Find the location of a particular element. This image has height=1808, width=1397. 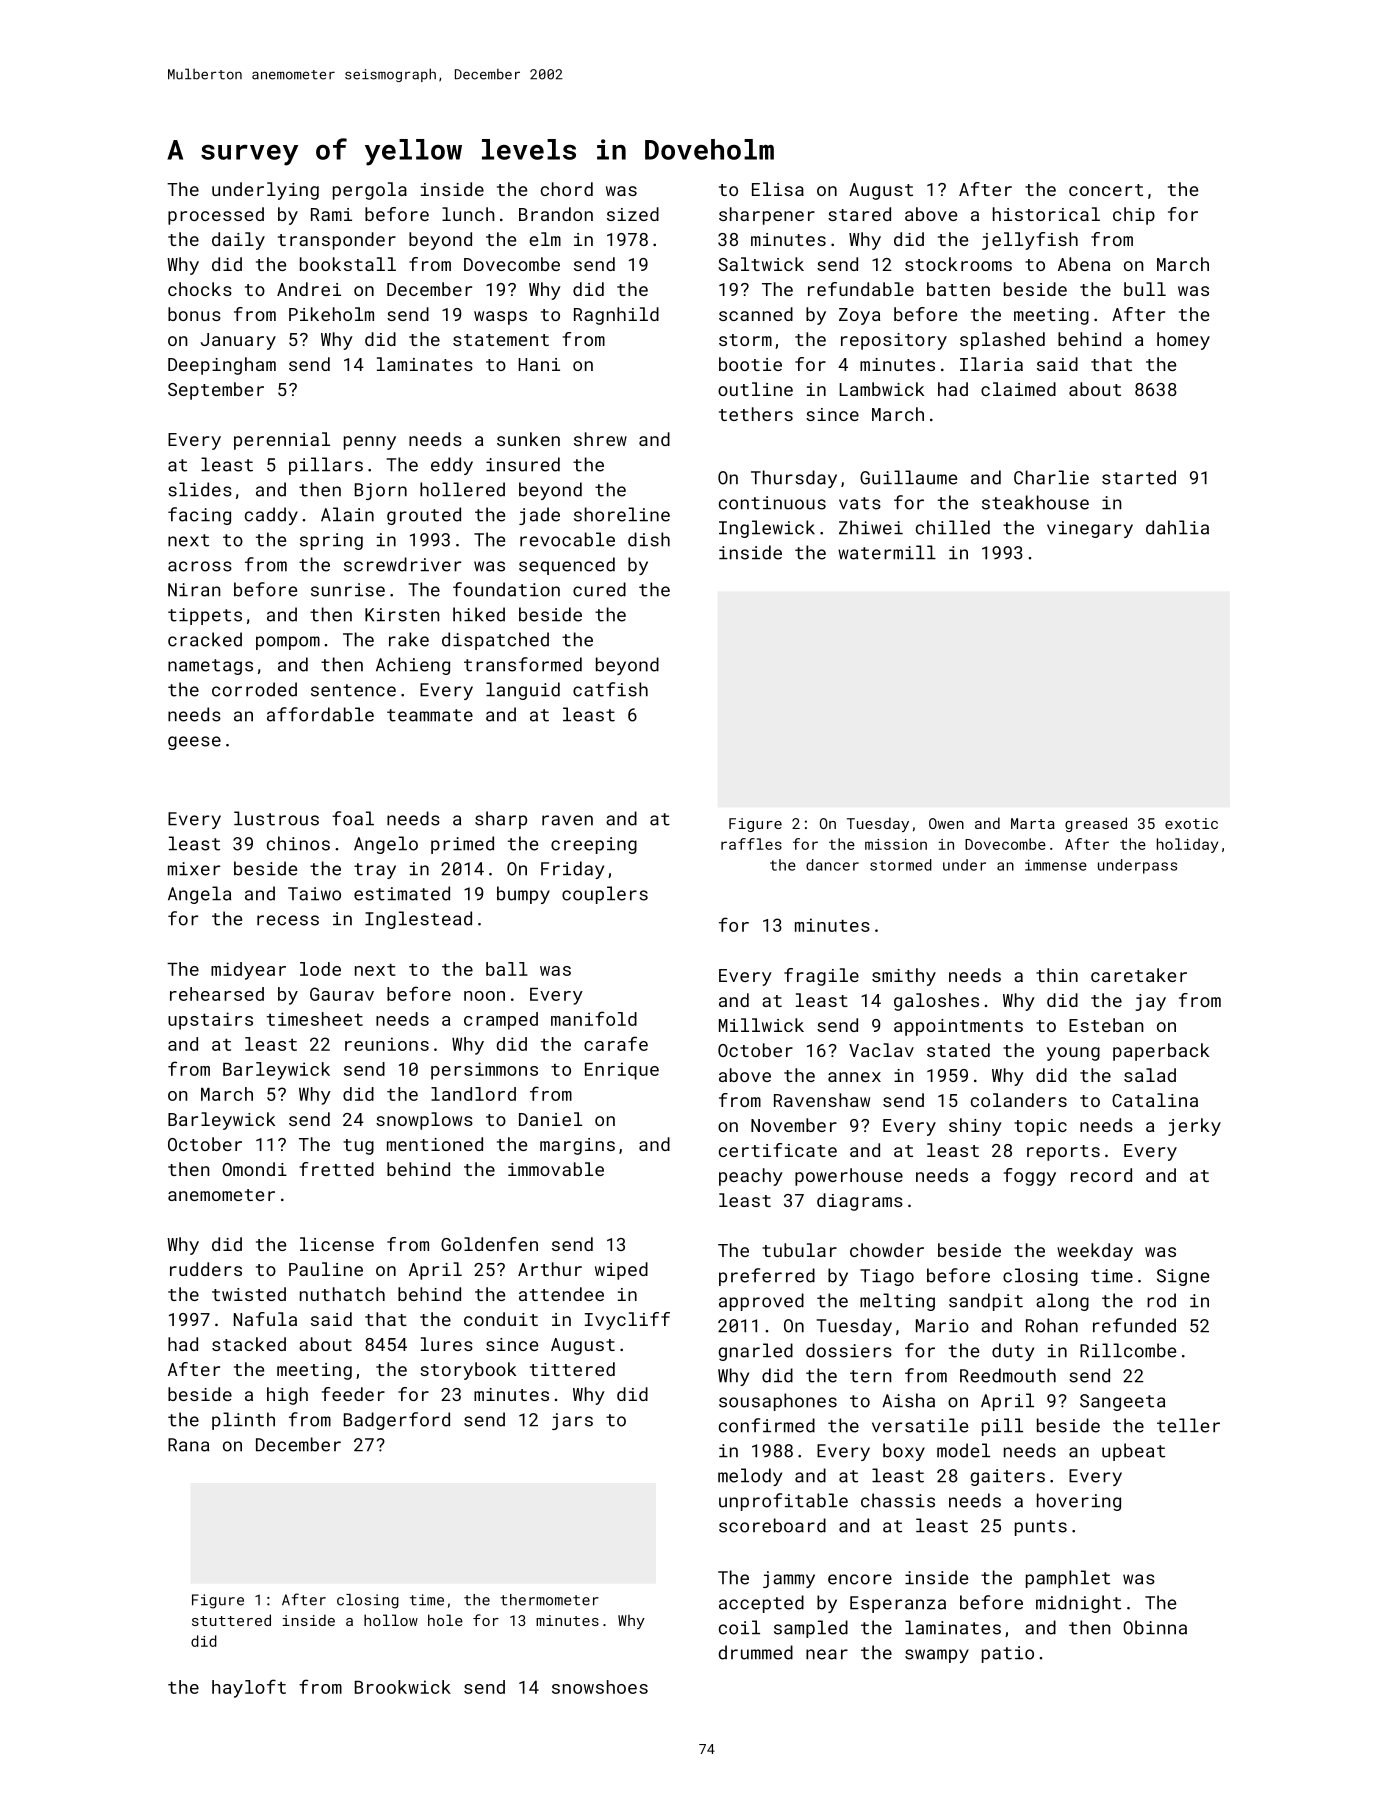

reports is located at coordinates (1063, 1153).
